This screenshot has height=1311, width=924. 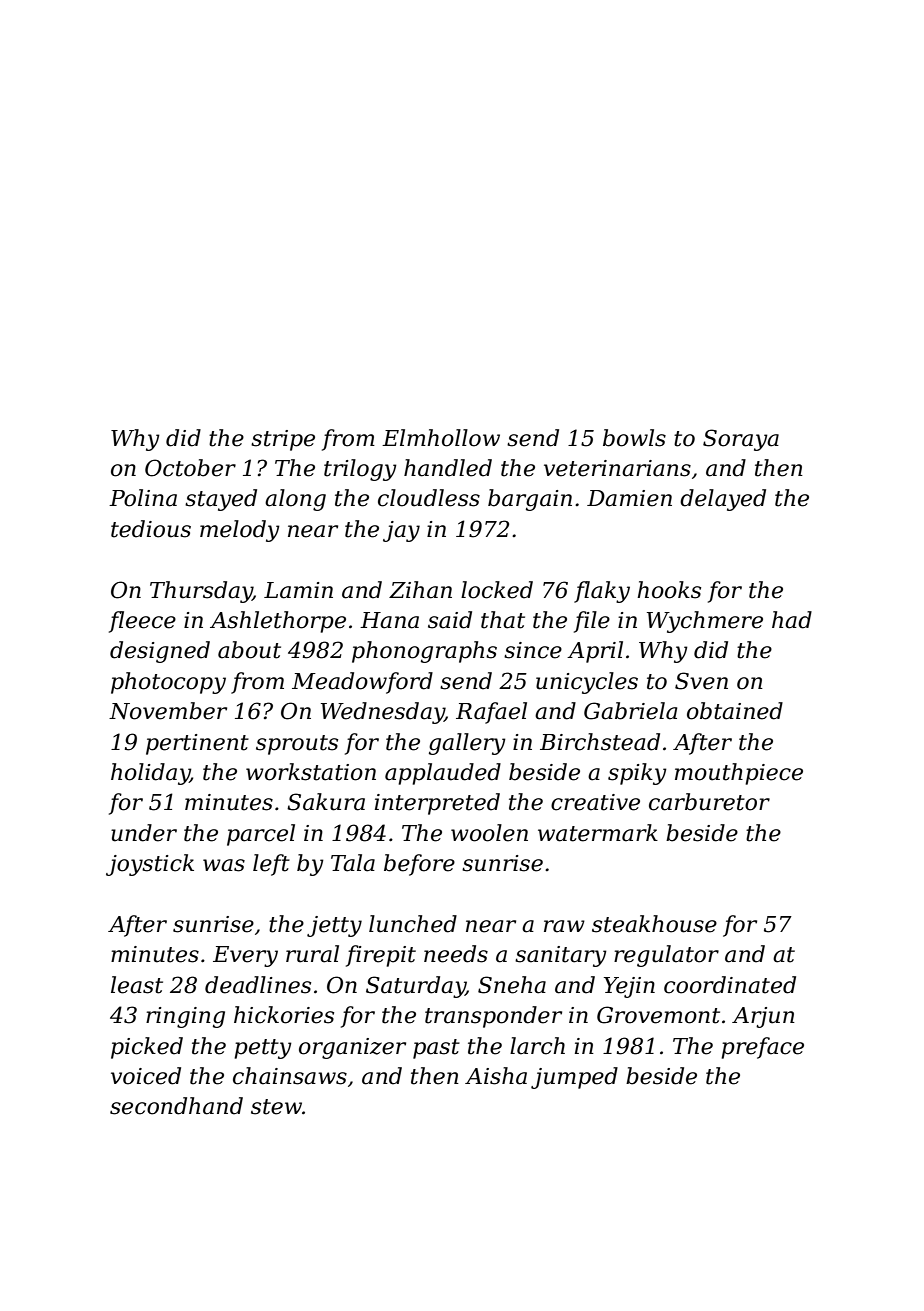 I want to click on picked, so click(x=147, y=1048).
